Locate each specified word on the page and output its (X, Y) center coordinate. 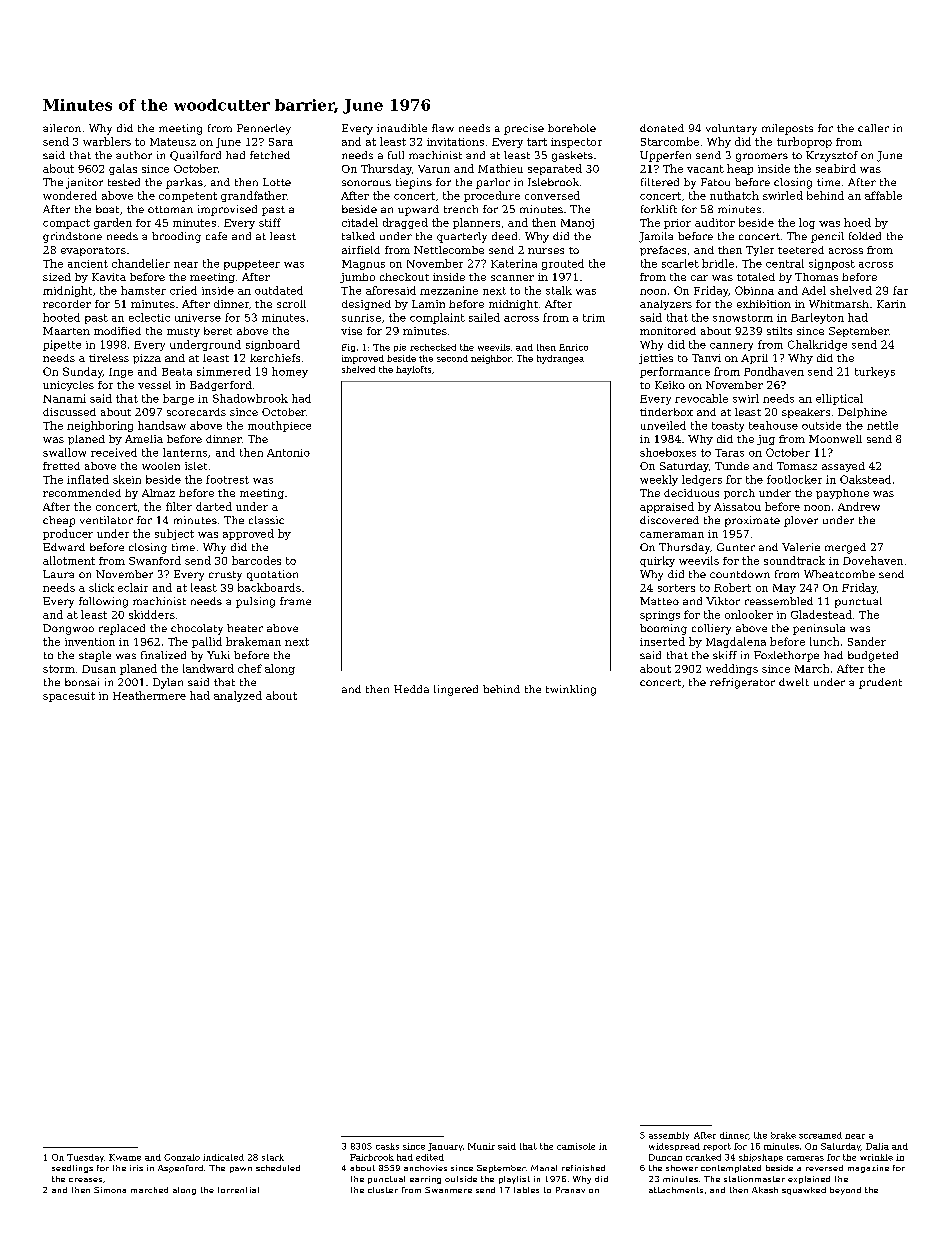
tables (526, 1190)
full (396, 155)
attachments (676, 1190)
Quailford (195, 156)
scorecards (196, 412)
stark (273, 1157)
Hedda (411, 689)
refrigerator (742, 683)
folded (865, 236)
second (452, 358)
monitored (668, 331)
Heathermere (149, 695)
